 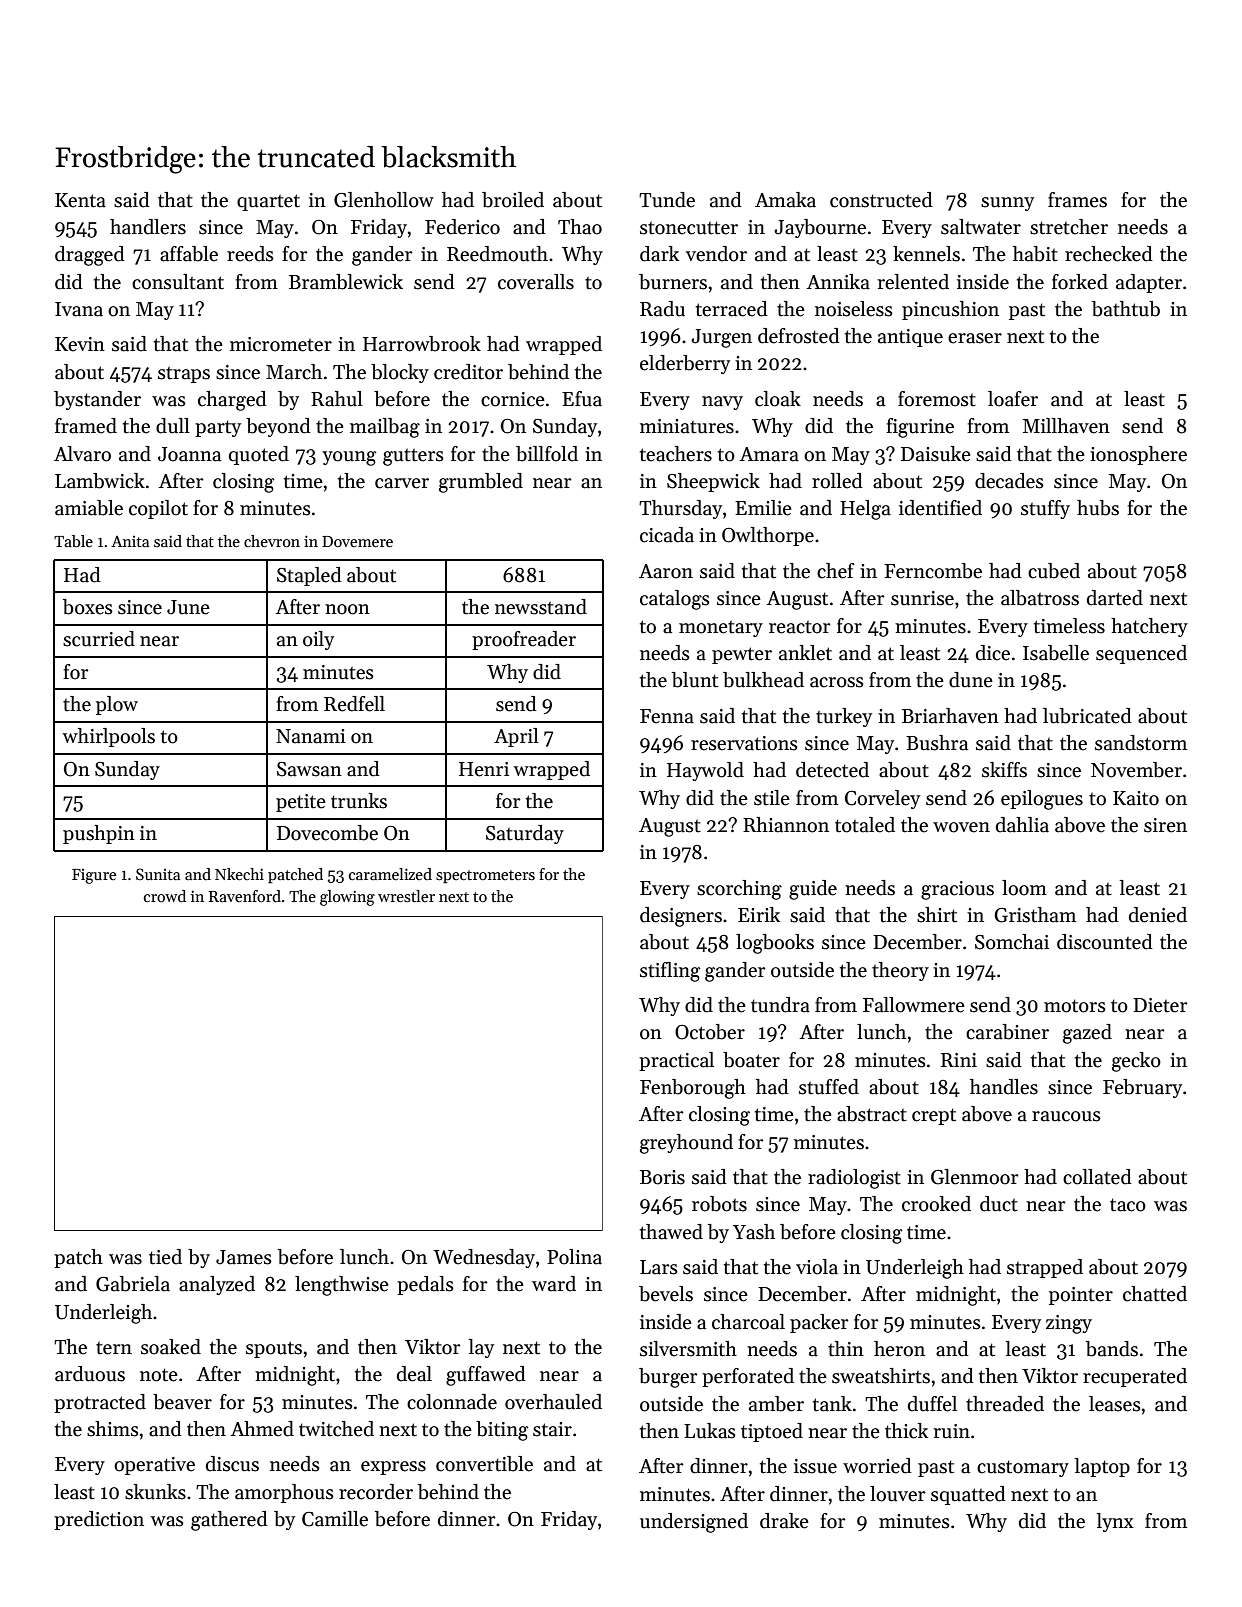 What do you see at coordinates (384, 200) in the screenshot?
I see `Glenhollow` at bounding box center [384, 200].
